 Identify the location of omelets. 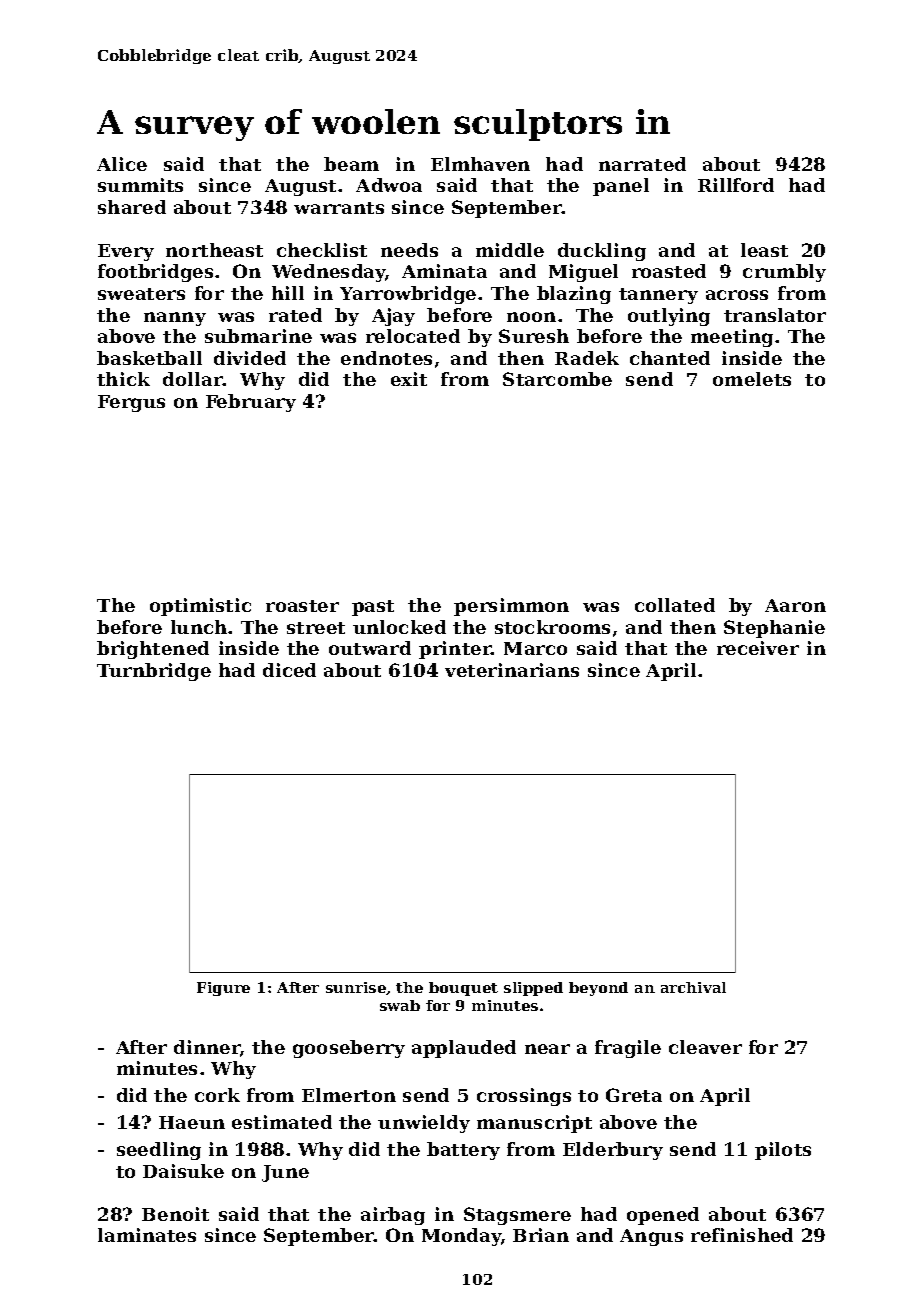
(752, 379).
